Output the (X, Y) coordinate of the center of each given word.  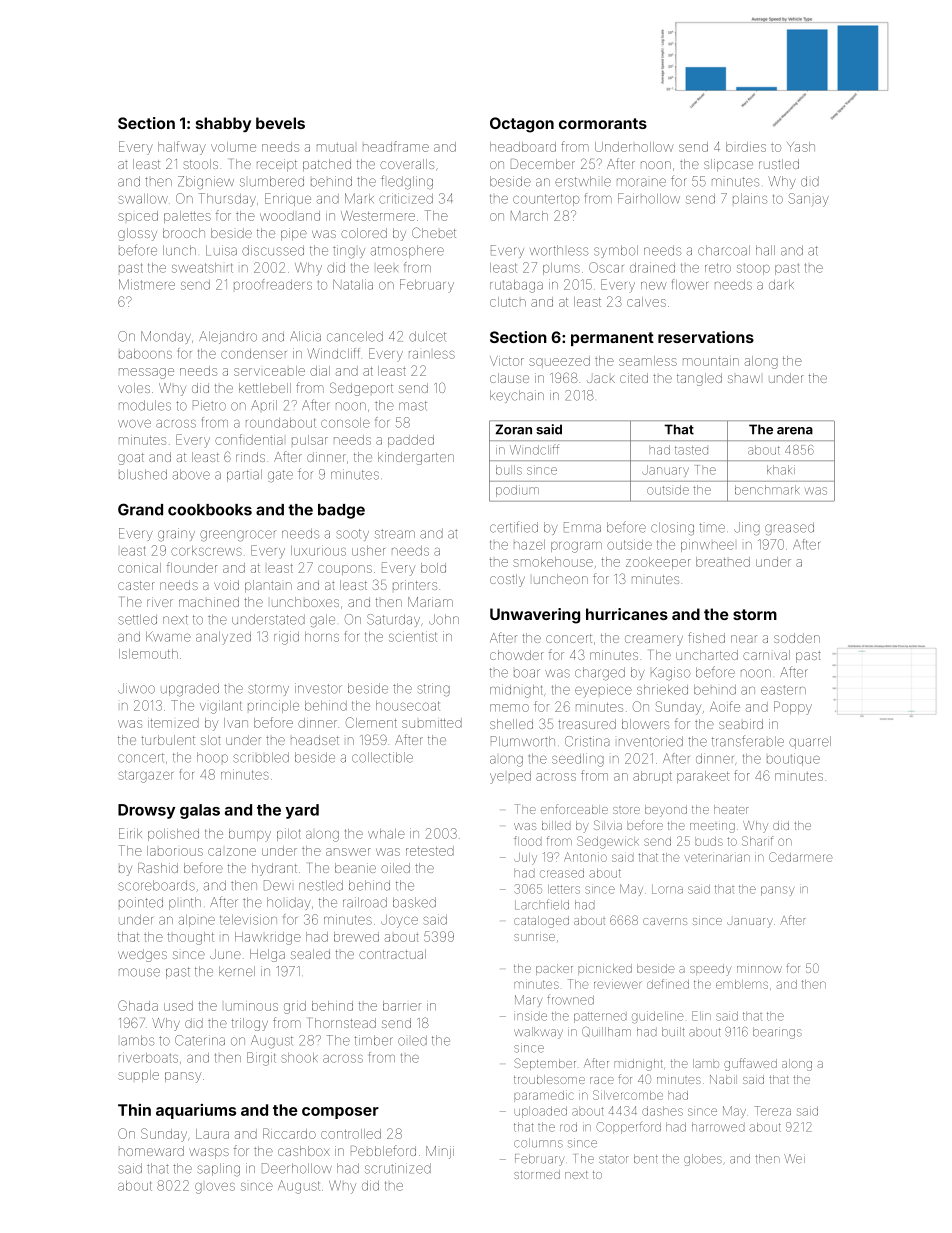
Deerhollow (297, 1168)
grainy (176, 535)
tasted (691, 450)
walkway (538, 1033)
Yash (801, 147)
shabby (223, 125)
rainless (432, 355)
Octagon (522, 125)
